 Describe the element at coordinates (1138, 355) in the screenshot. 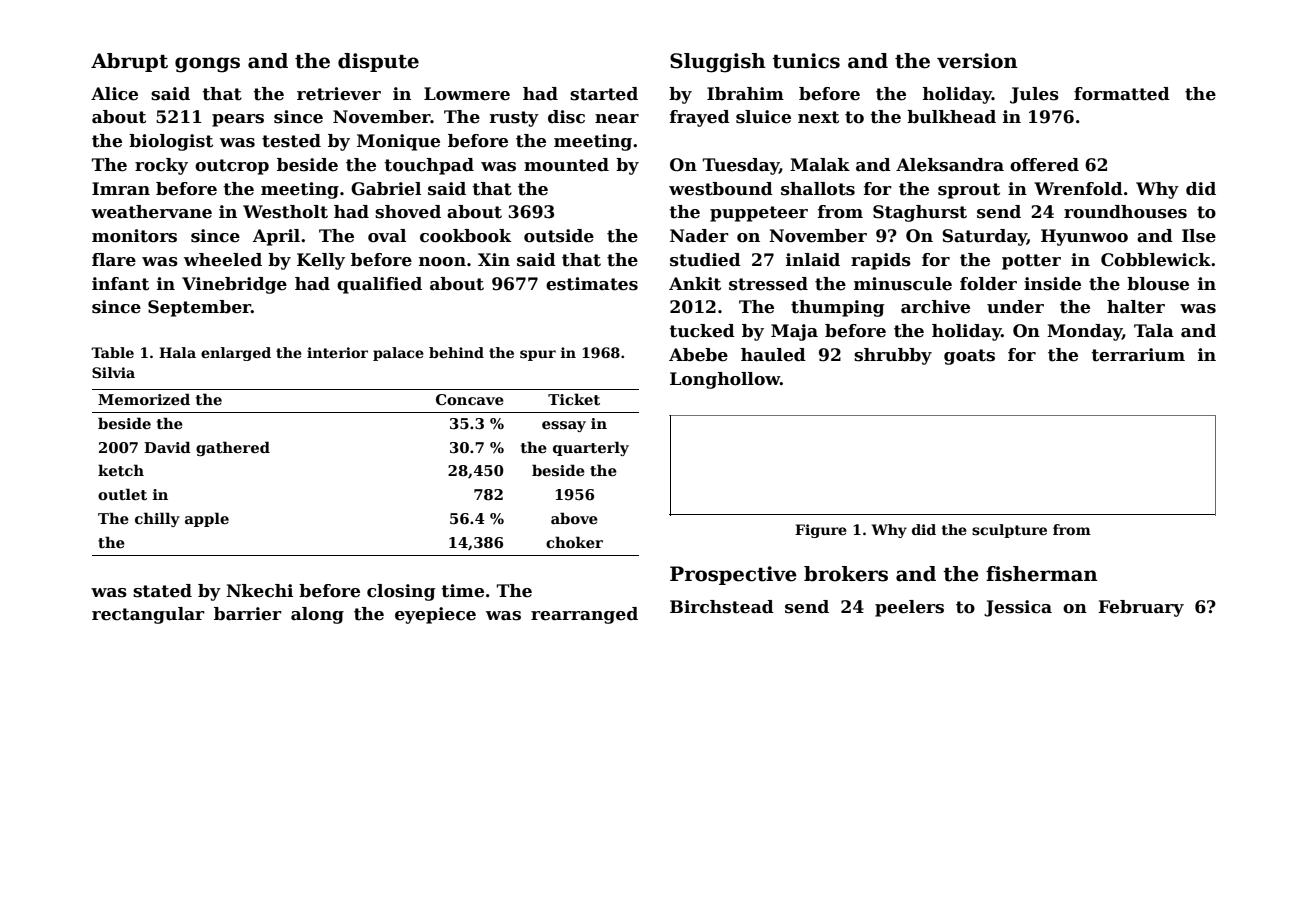

I see `terrarium` at that location.
